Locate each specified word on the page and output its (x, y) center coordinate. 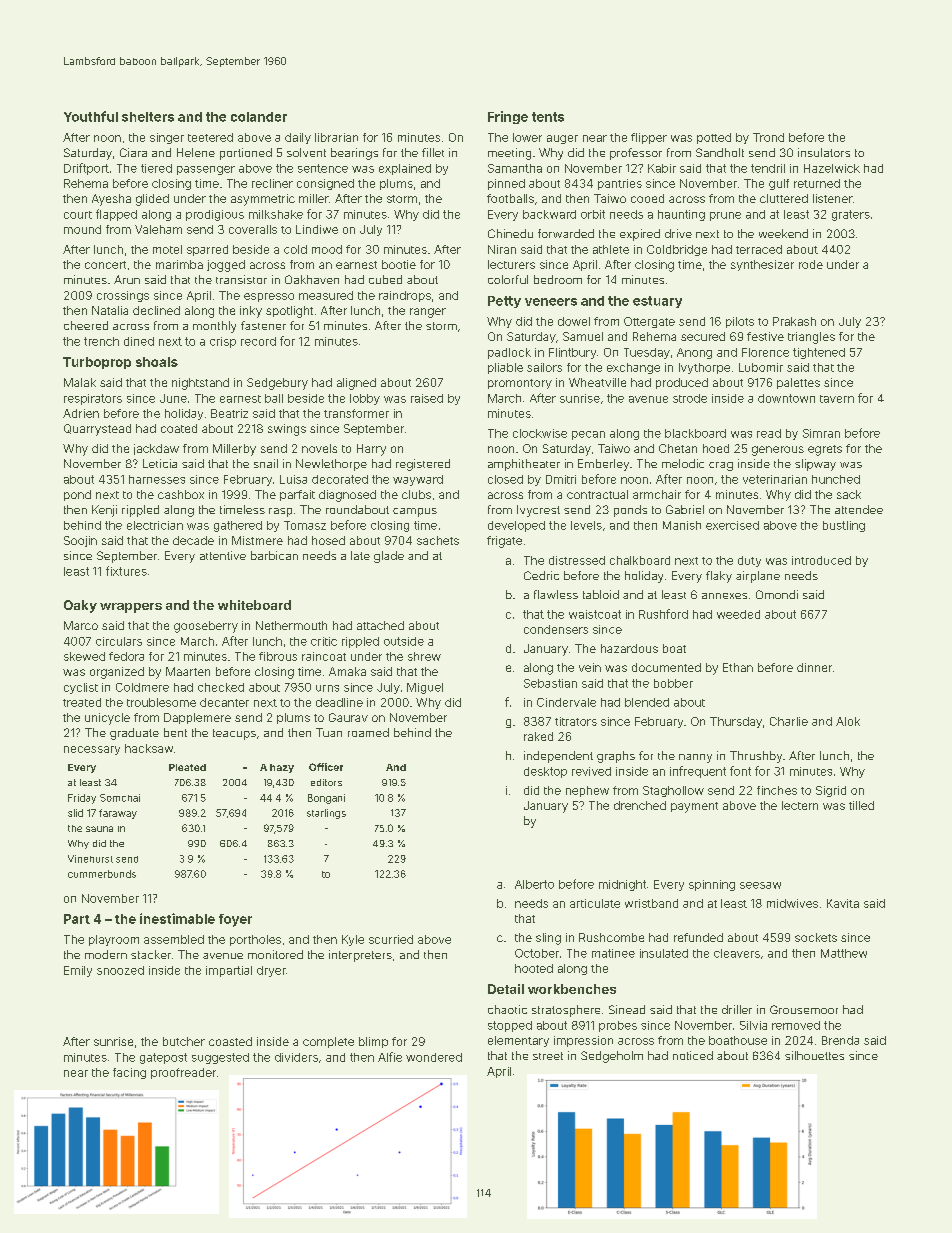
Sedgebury (277, 384)
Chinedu (510, 233)
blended (647, 702)
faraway (118, 814)
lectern (800, 805)
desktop (545, 772)
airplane (758, 577)
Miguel (425, 688)
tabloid (601, 594)
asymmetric (263, 200)
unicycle (107, 719)
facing (129, 1073)
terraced (759, 249)
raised (427, 398)
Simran (821, 433)
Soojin (80, 541)
